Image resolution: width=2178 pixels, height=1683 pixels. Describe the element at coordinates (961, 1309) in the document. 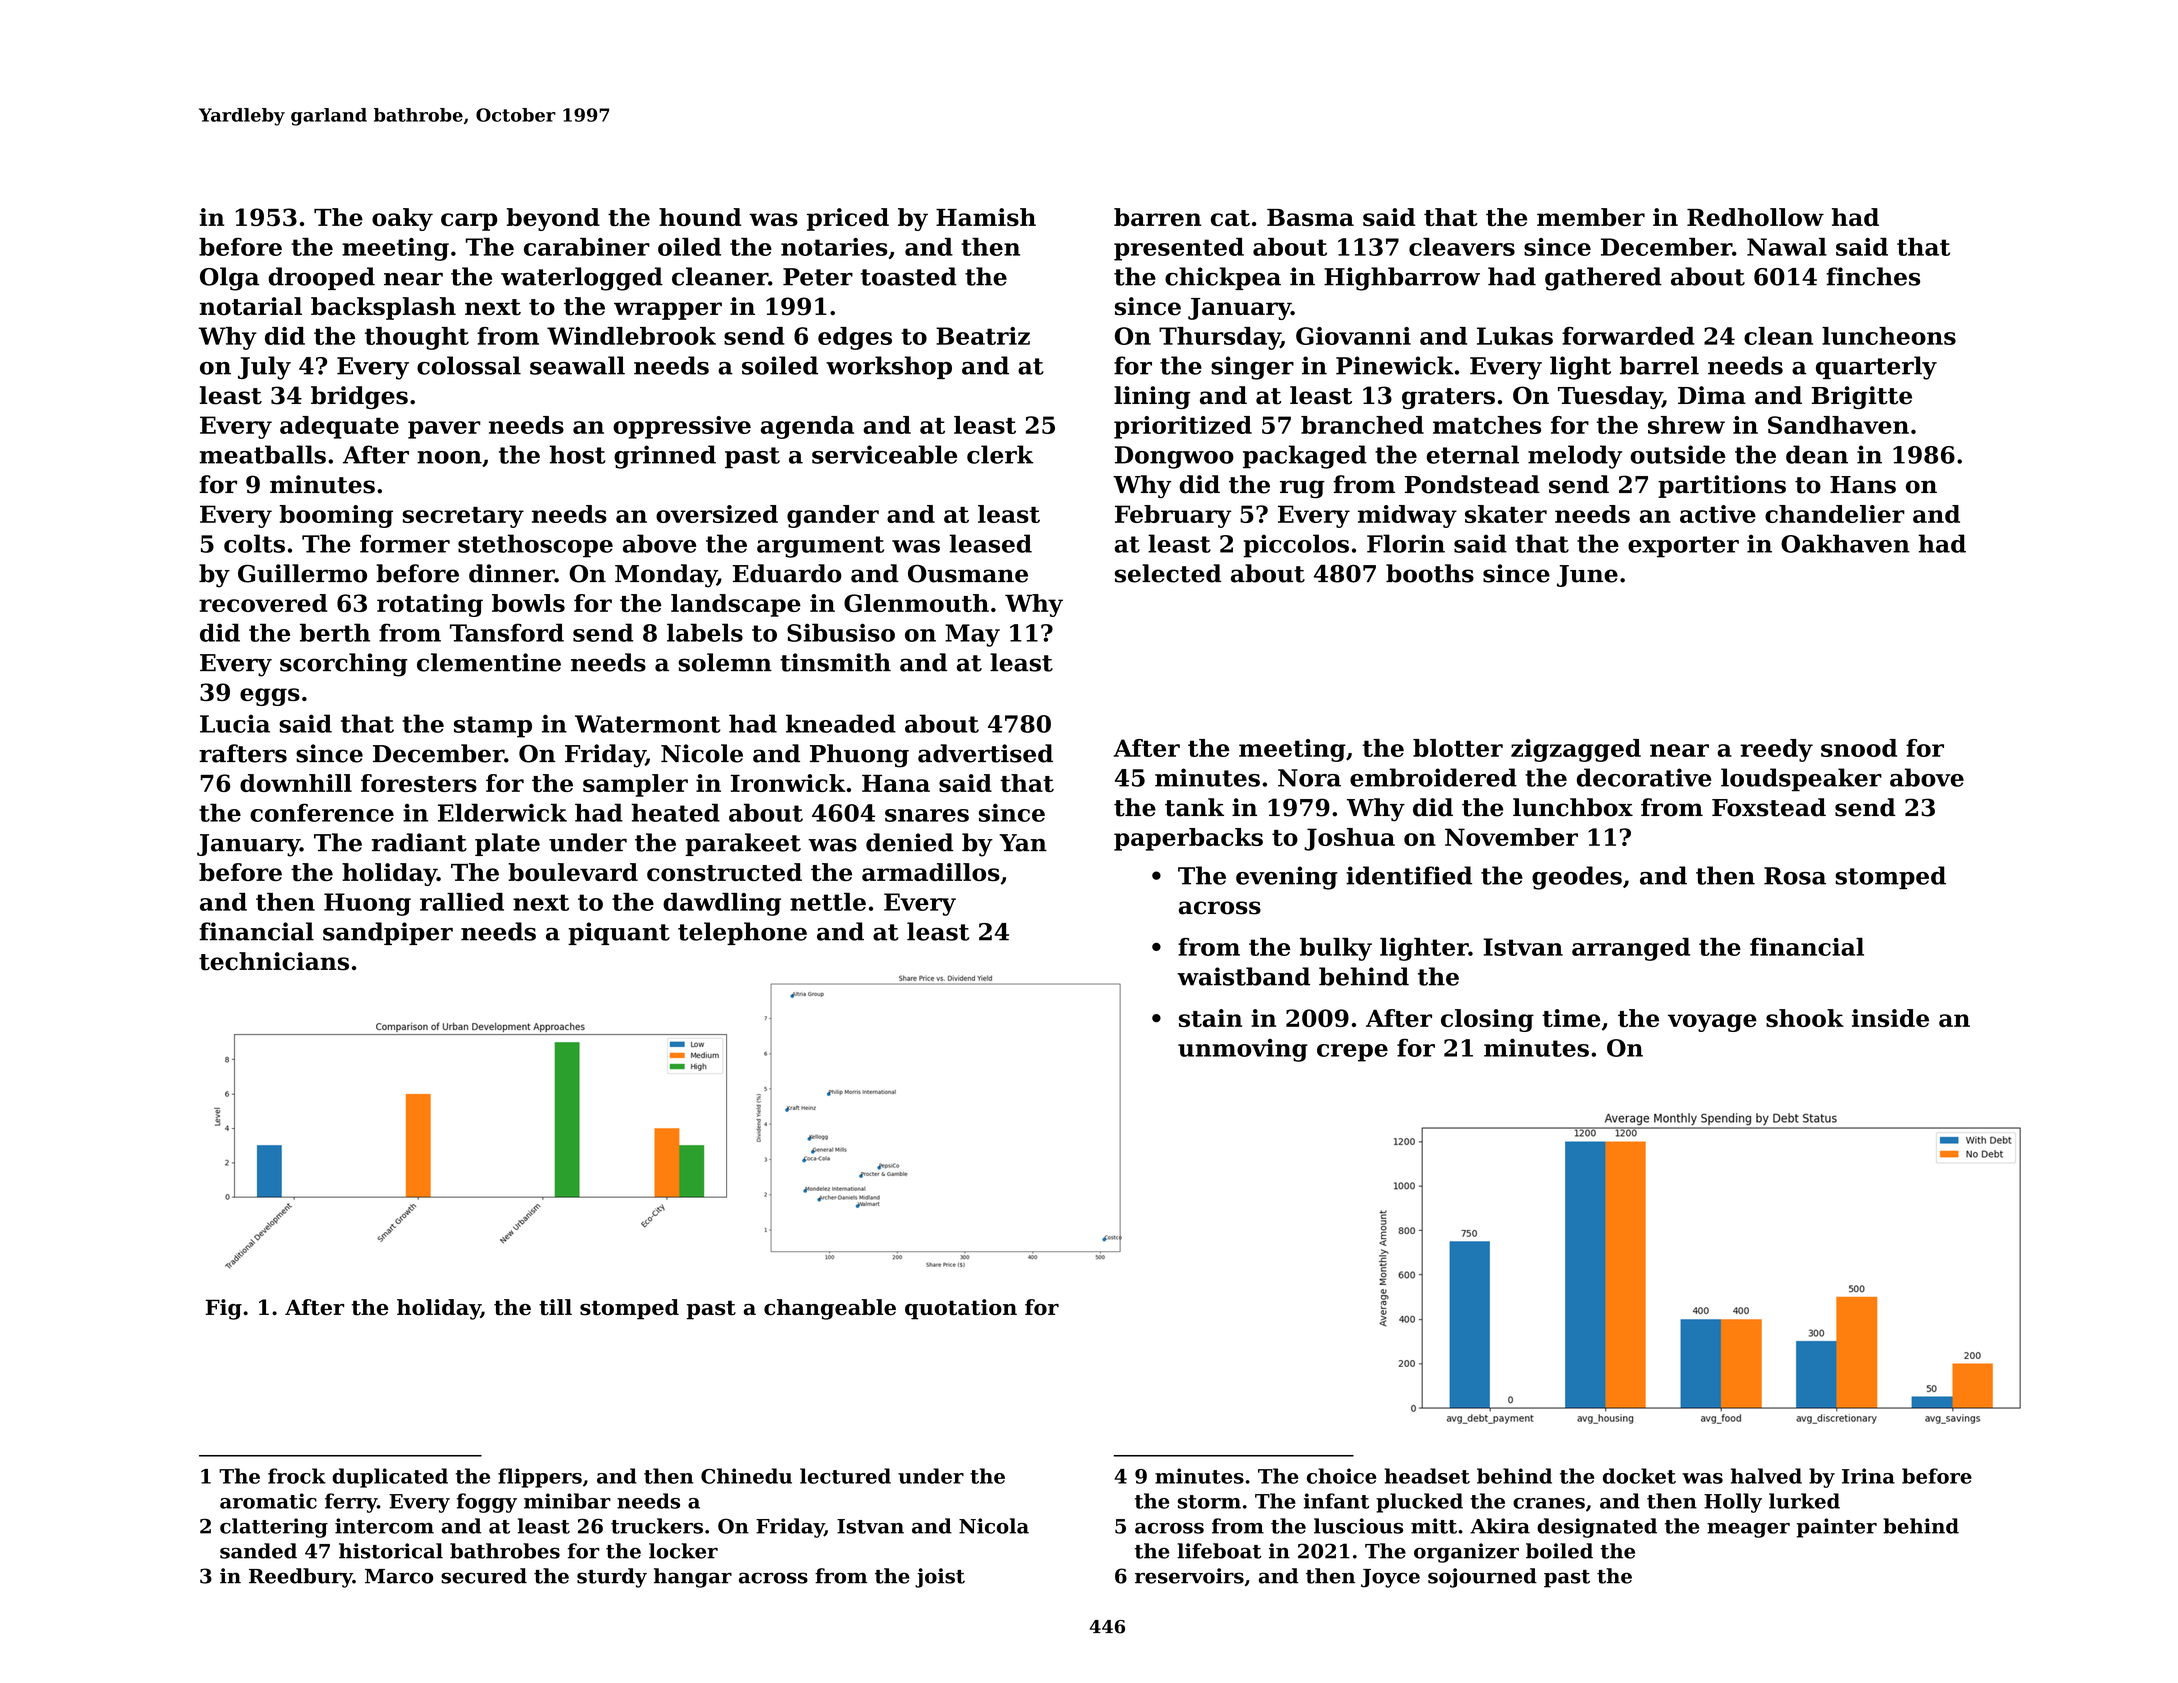

I see `quotation` at that location.
